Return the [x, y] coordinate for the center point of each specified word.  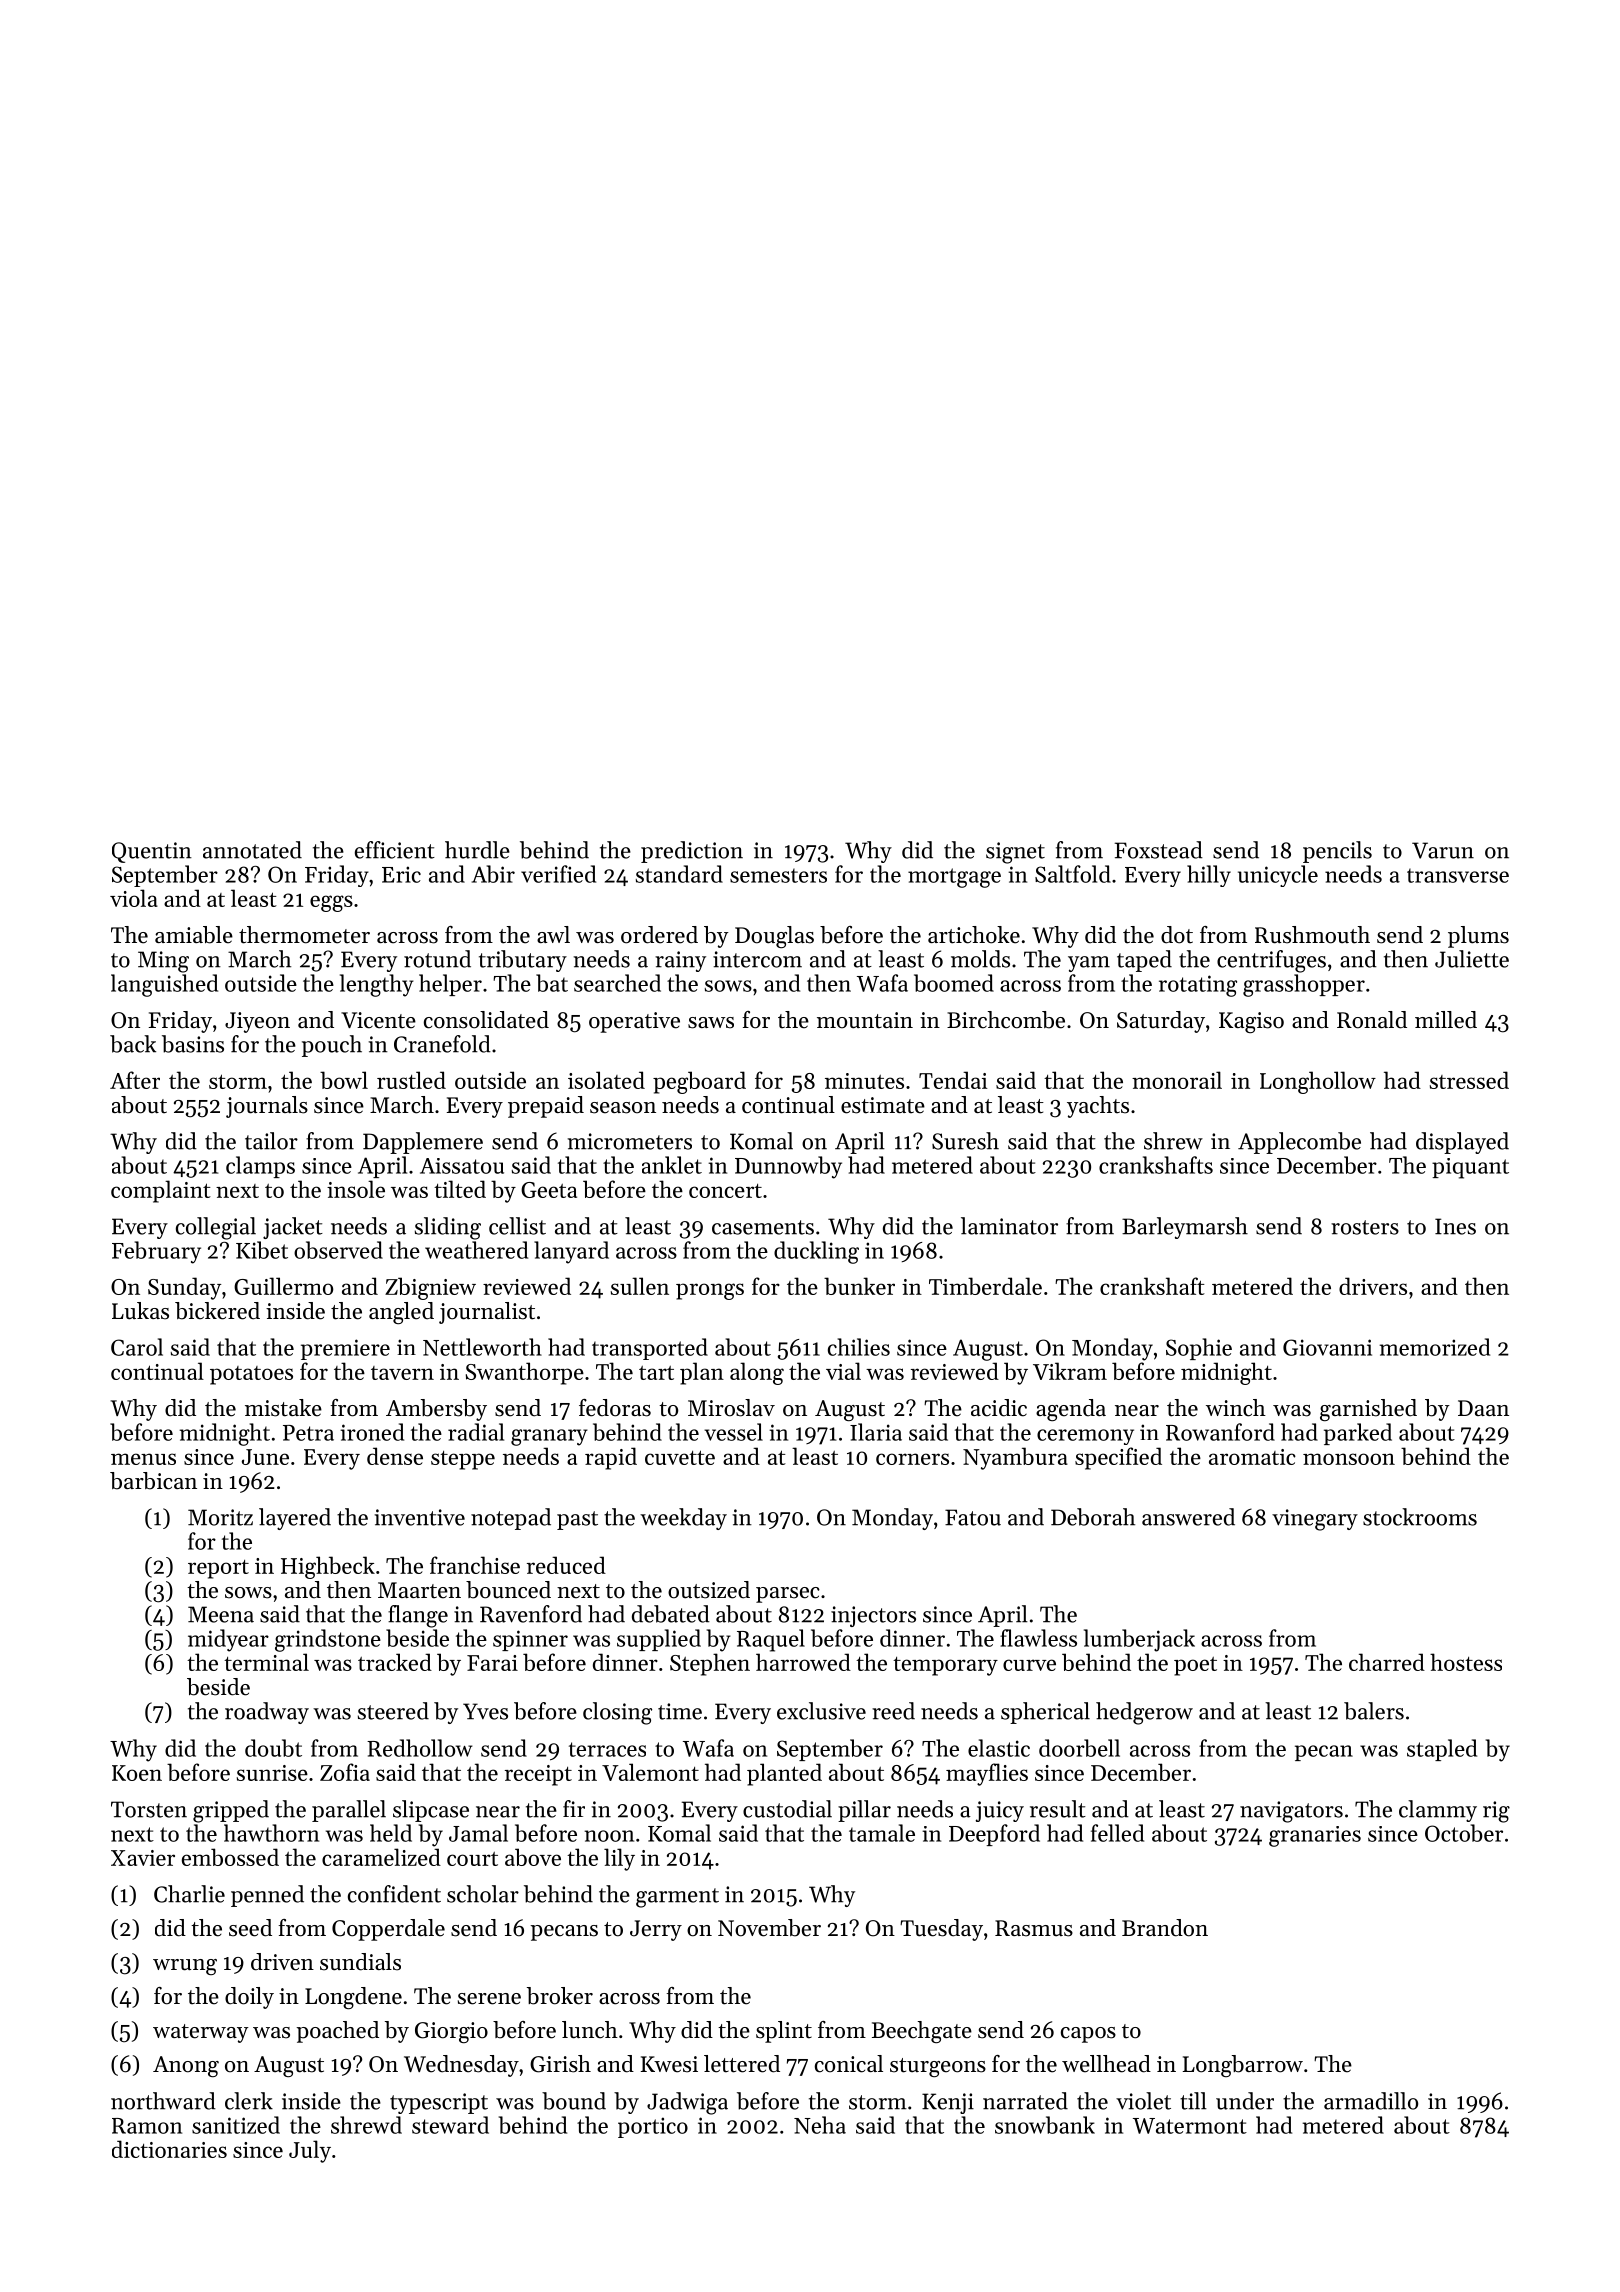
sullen [640, 1286]
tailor [271, 1141]
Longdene [353, 1998]
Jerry [656, 1930]
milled [1446, 1020]
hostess [1466, 1662]
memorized [1434, 1347]
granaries [1315, 1836]
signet [1015, 853]
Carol [137, 1347]
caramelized [381, 1857]
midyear [228, 1640]
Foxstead [1158, 850]
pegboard [699, 1082]
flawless [1038, 1638]
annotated [252, 850]
